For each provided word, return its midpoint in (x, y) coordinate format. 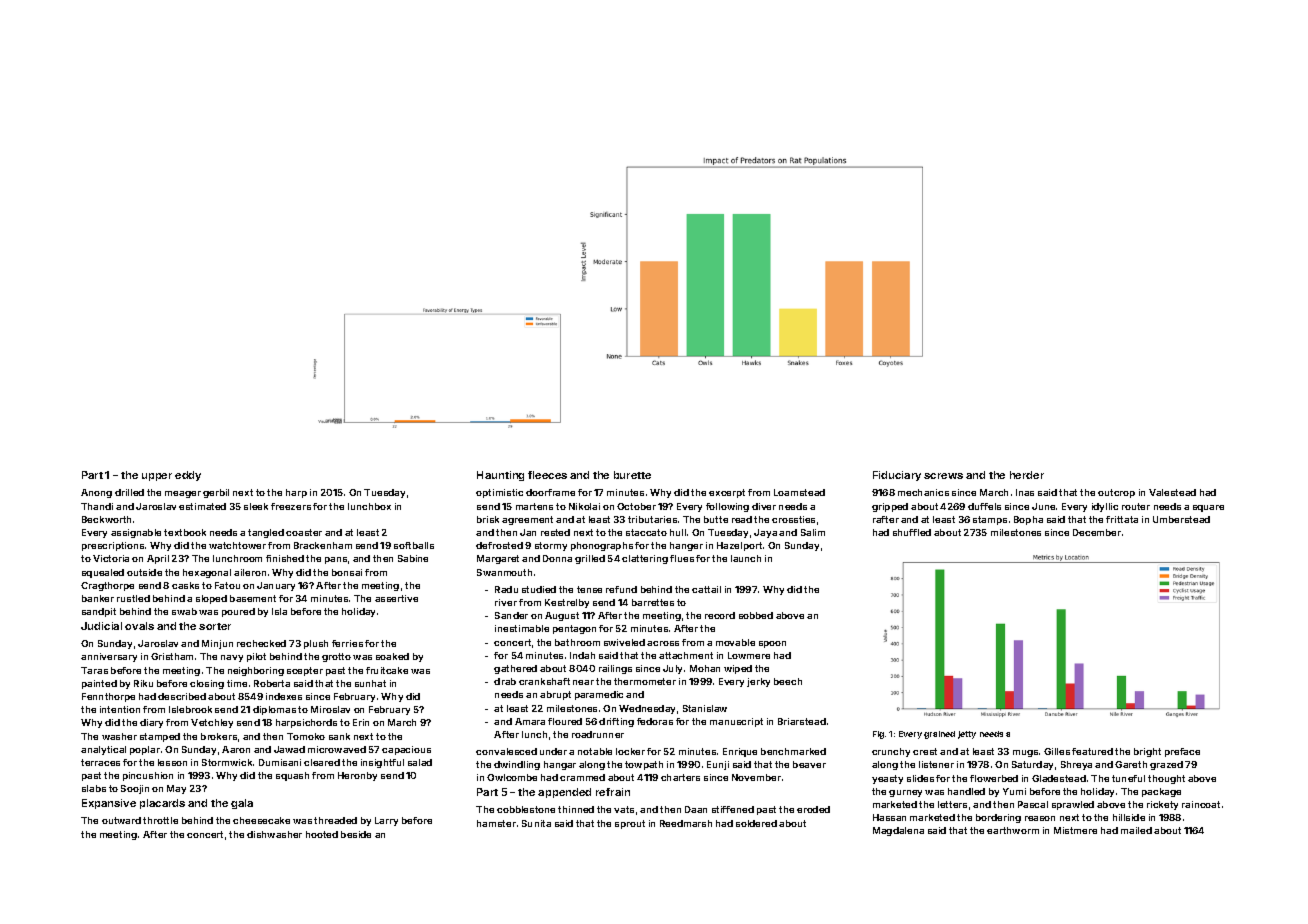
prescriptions (113, 546)
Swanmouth (504, 572)
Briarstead (802, 721)
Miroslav (330, 709)
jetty (967, 735)
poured (238, 612)
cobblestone (526, 809)
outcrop (1116, 493)
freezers (291, 506)
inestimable (522, 628)
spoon (772, 644)
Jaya (765, 533)
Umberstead (1181, 519)
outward (121, 820)
